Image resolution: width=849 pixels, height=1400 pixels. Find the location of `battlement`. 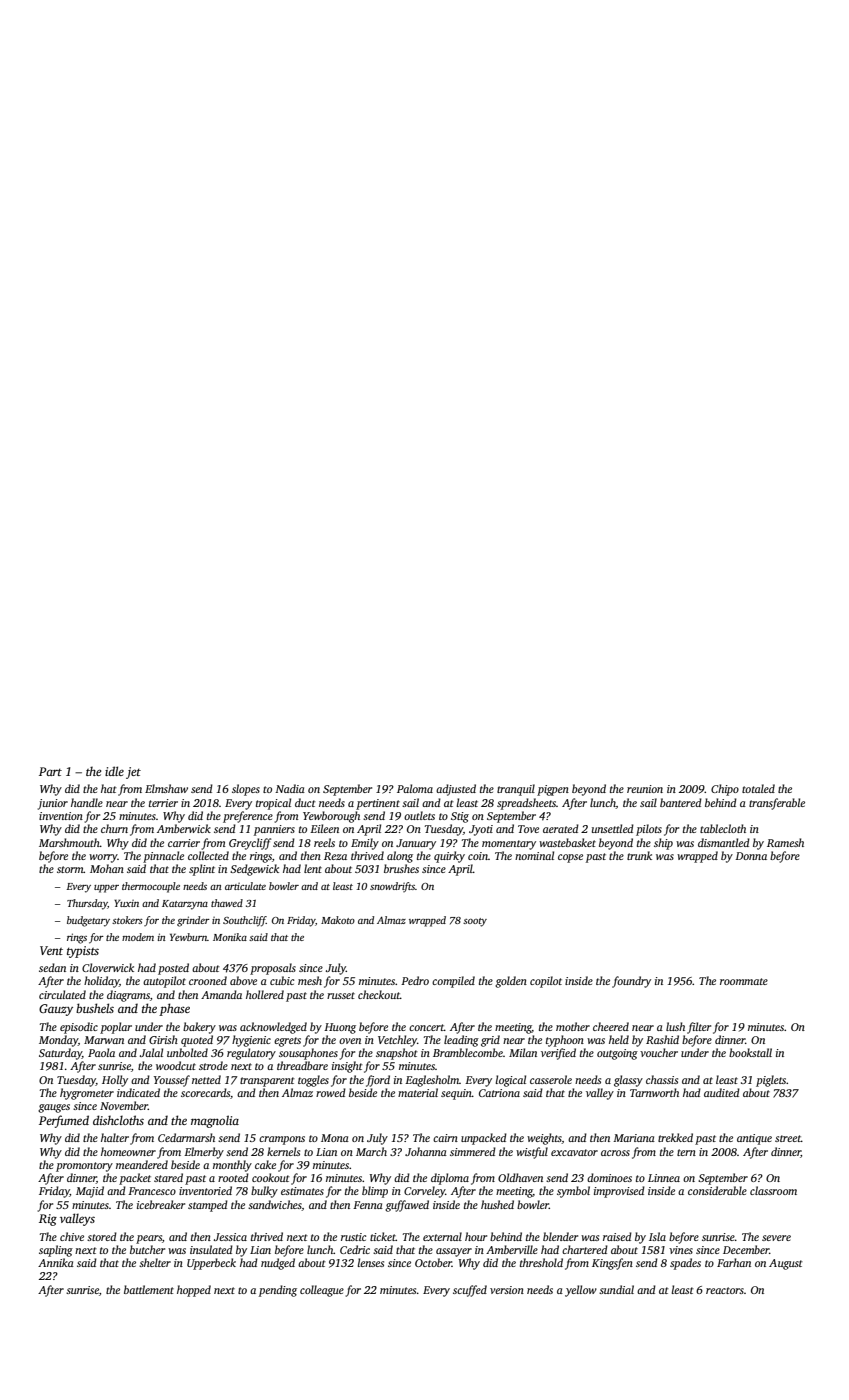

battlement is located at coordinates (149, 1289).
